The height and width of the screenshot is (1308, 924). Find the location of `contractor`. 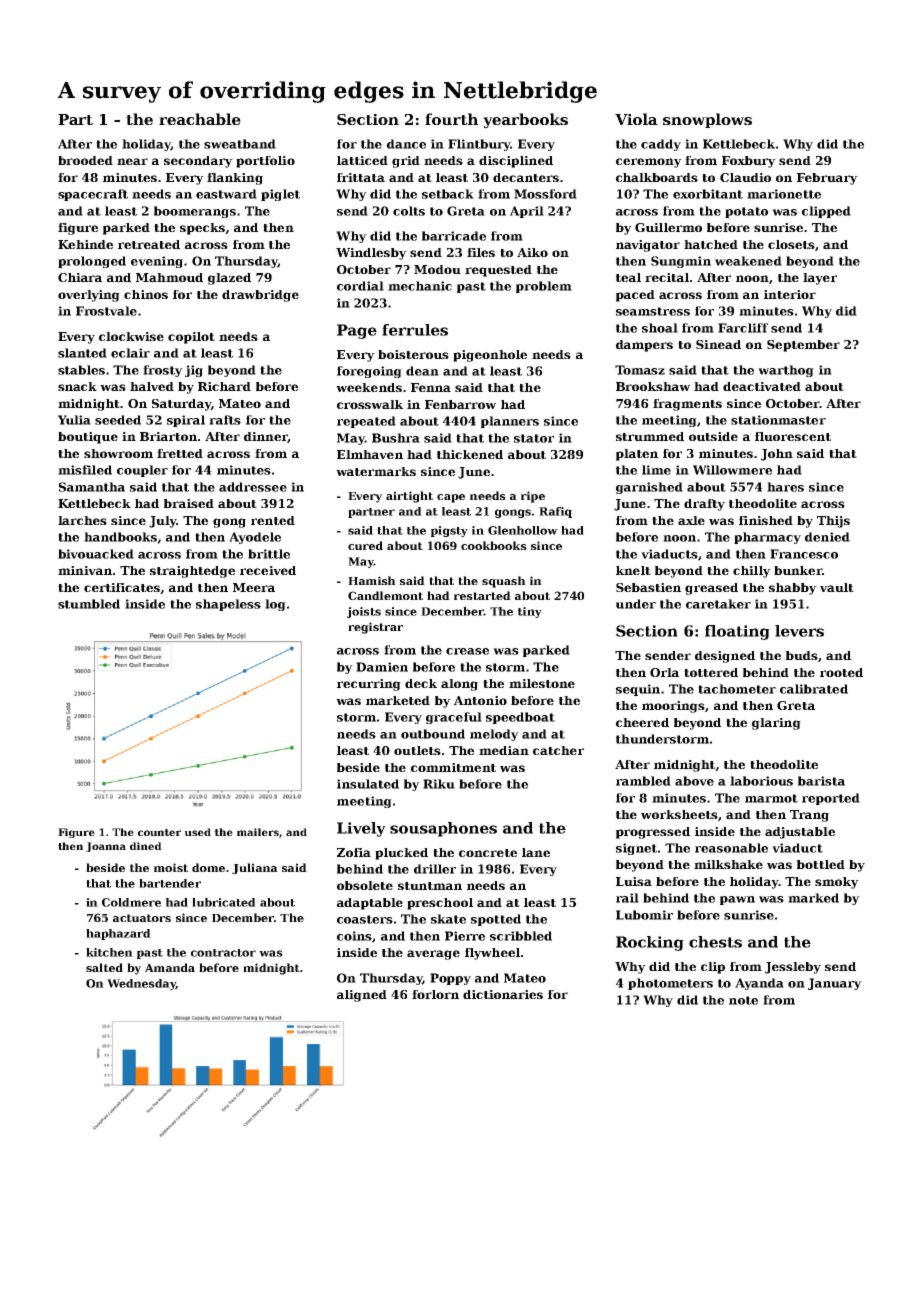

contractor is located at coordinates (223, 953).
